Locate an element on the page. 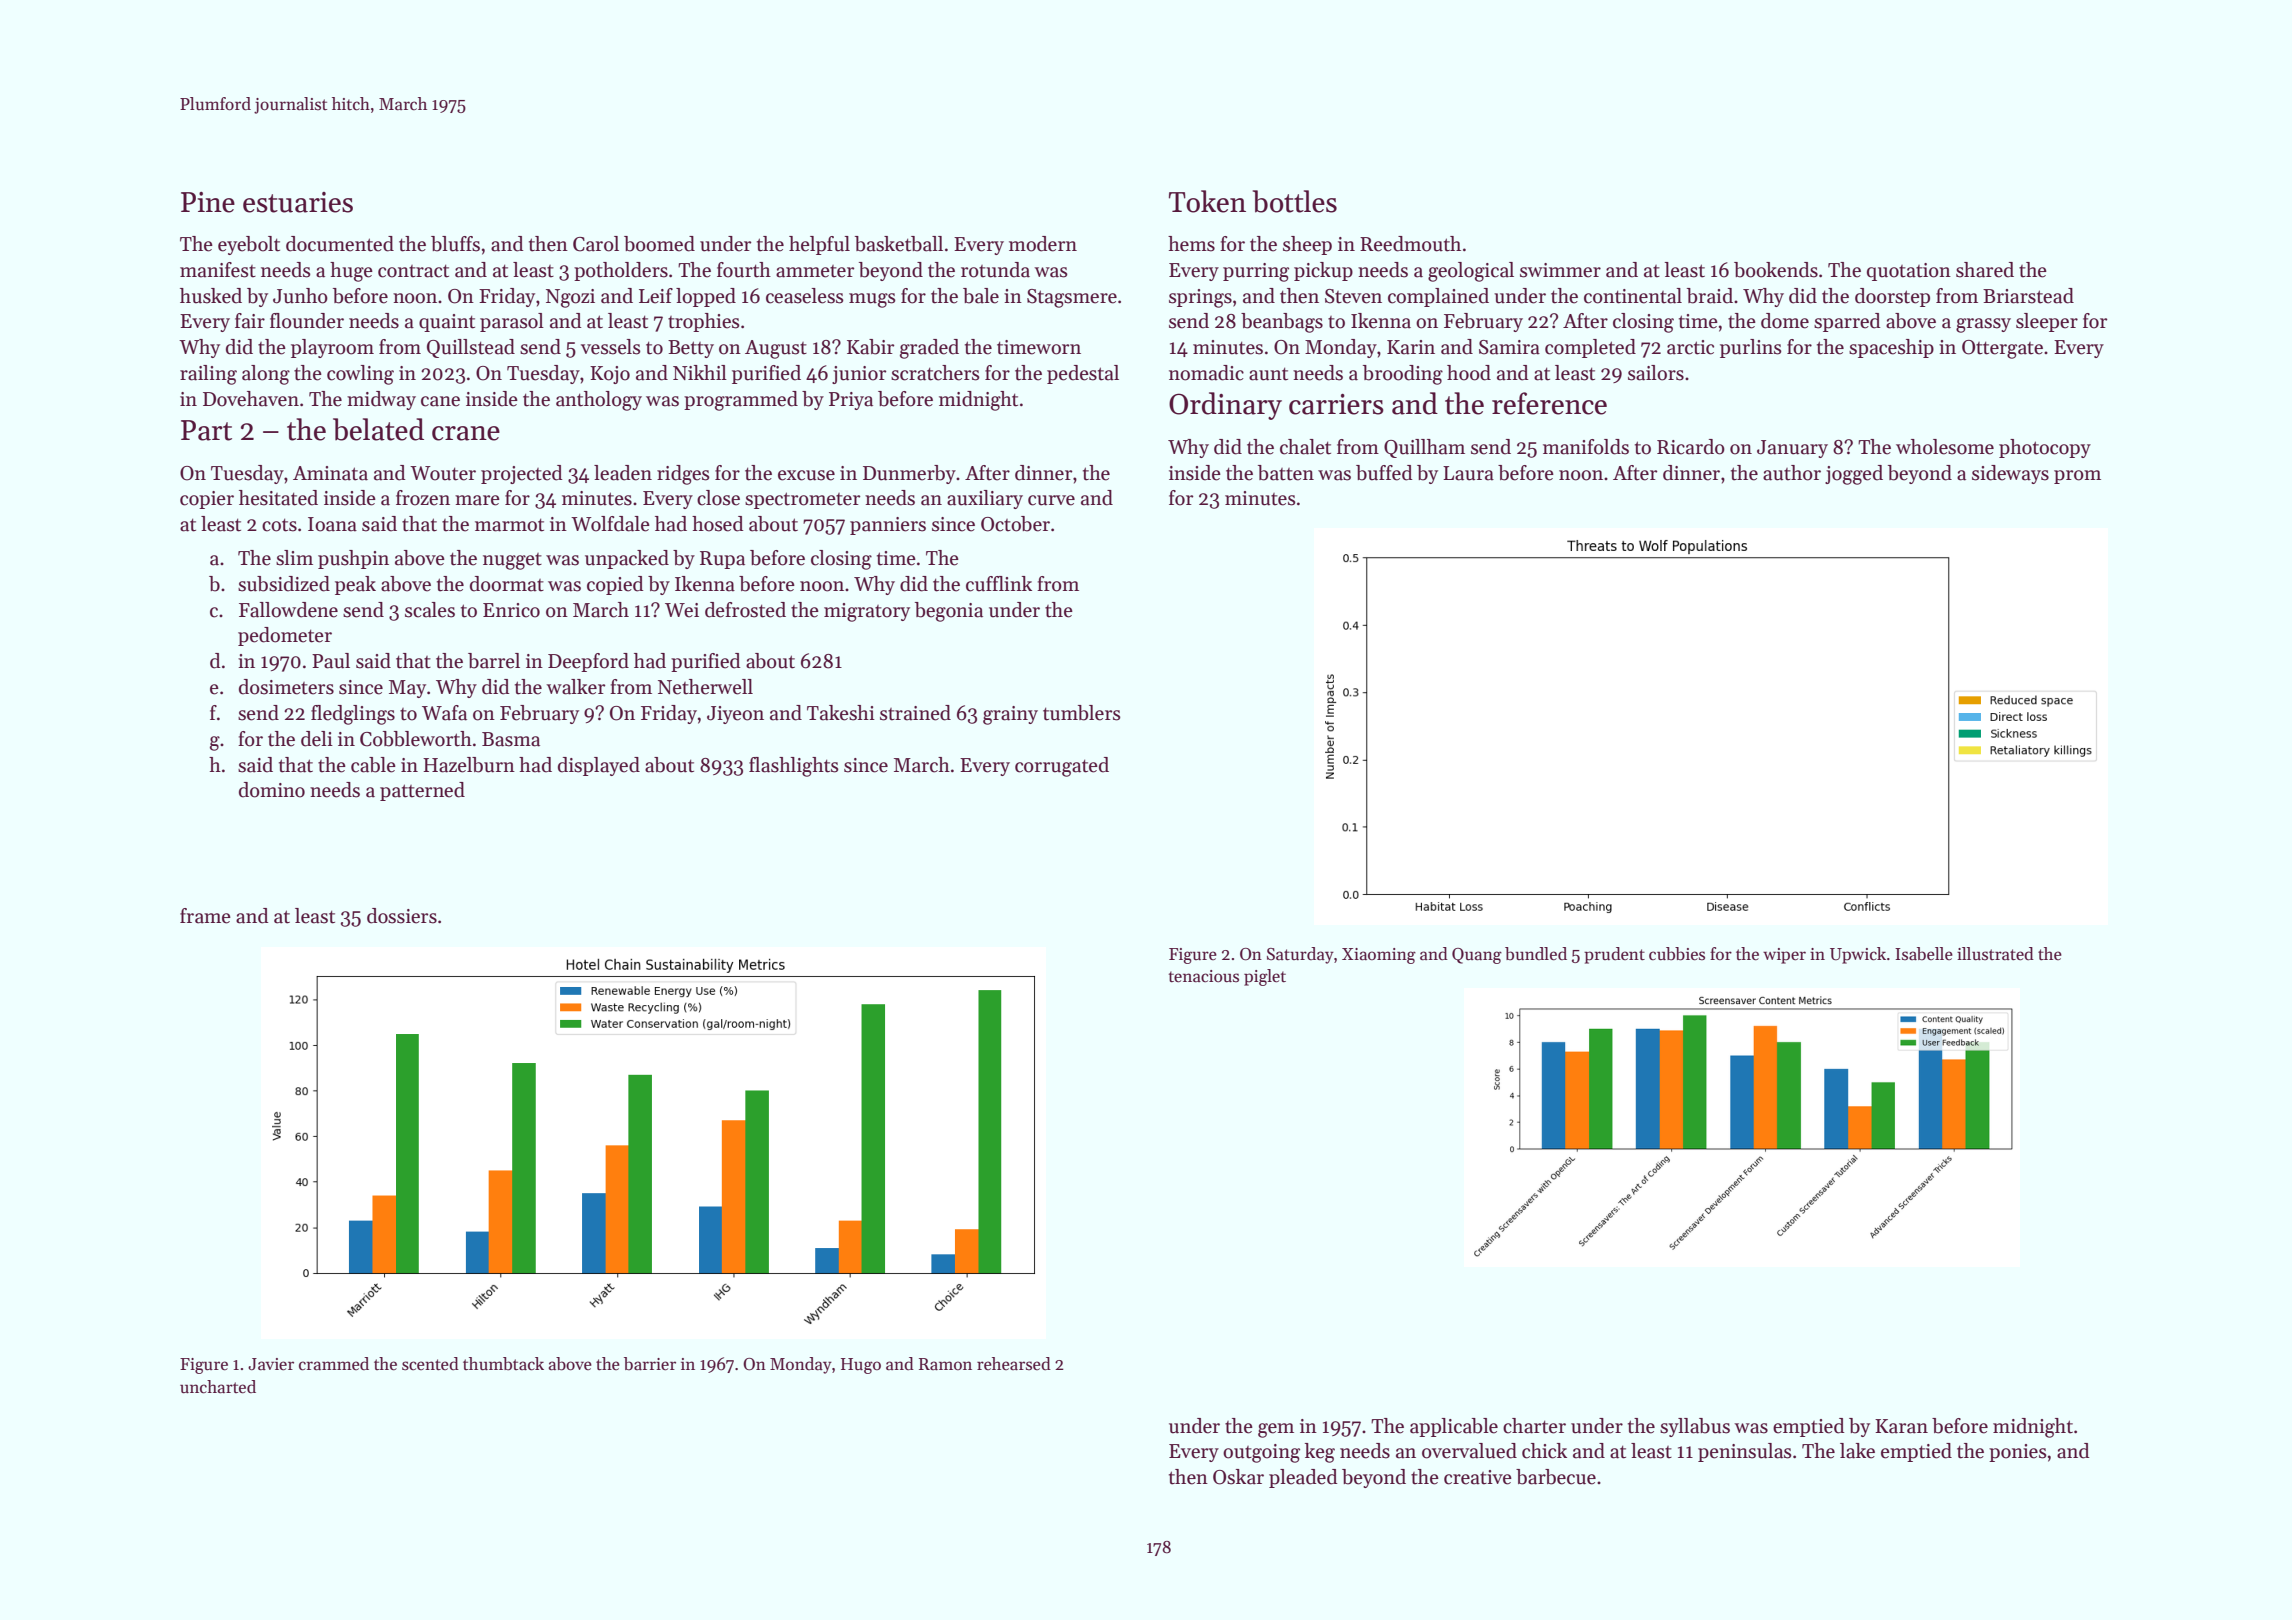 The width and height of the image is (2292, 1620). keg is located at coordinates (1320, 1453).
